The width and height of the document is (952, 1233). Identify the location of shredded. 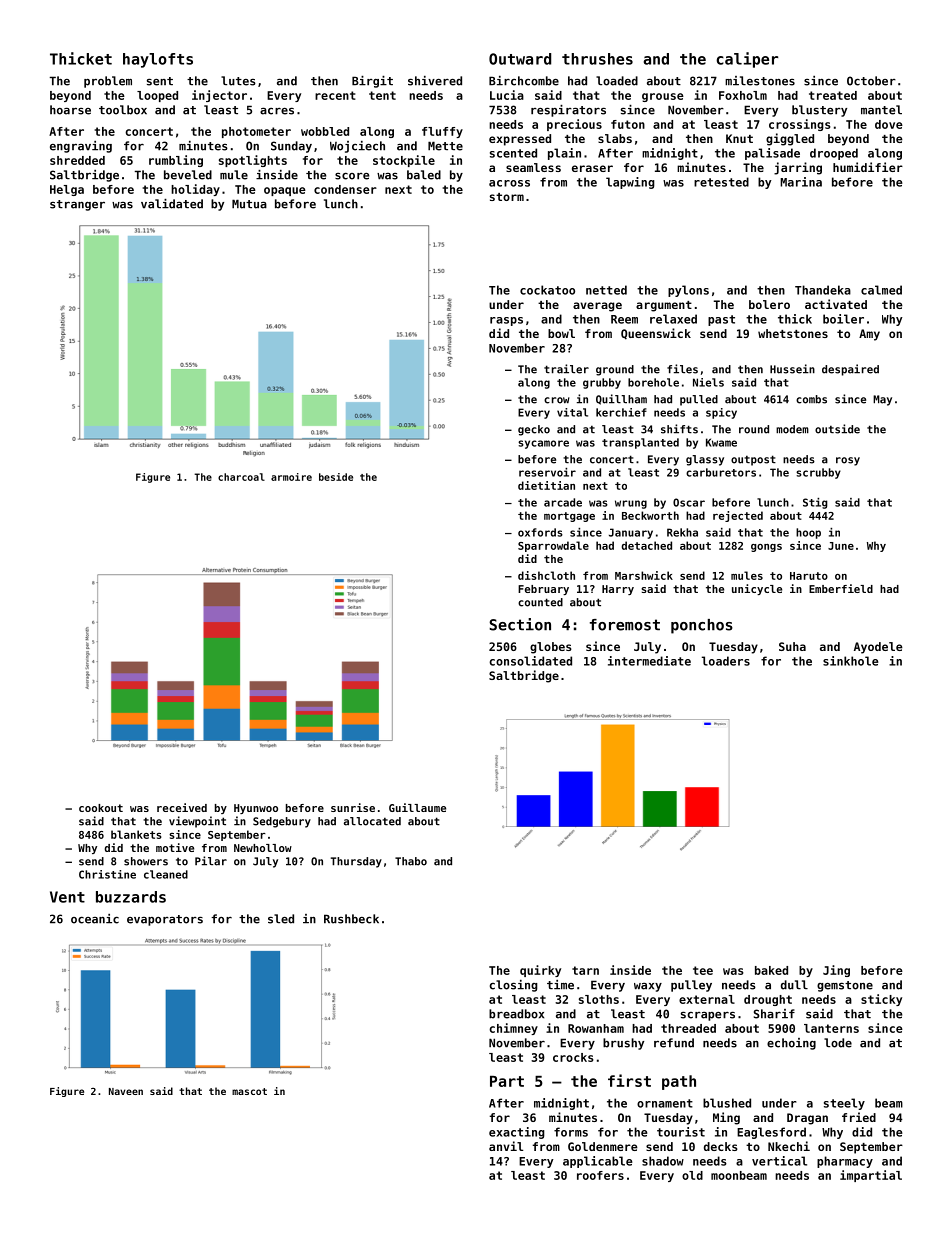
(77, 160).
